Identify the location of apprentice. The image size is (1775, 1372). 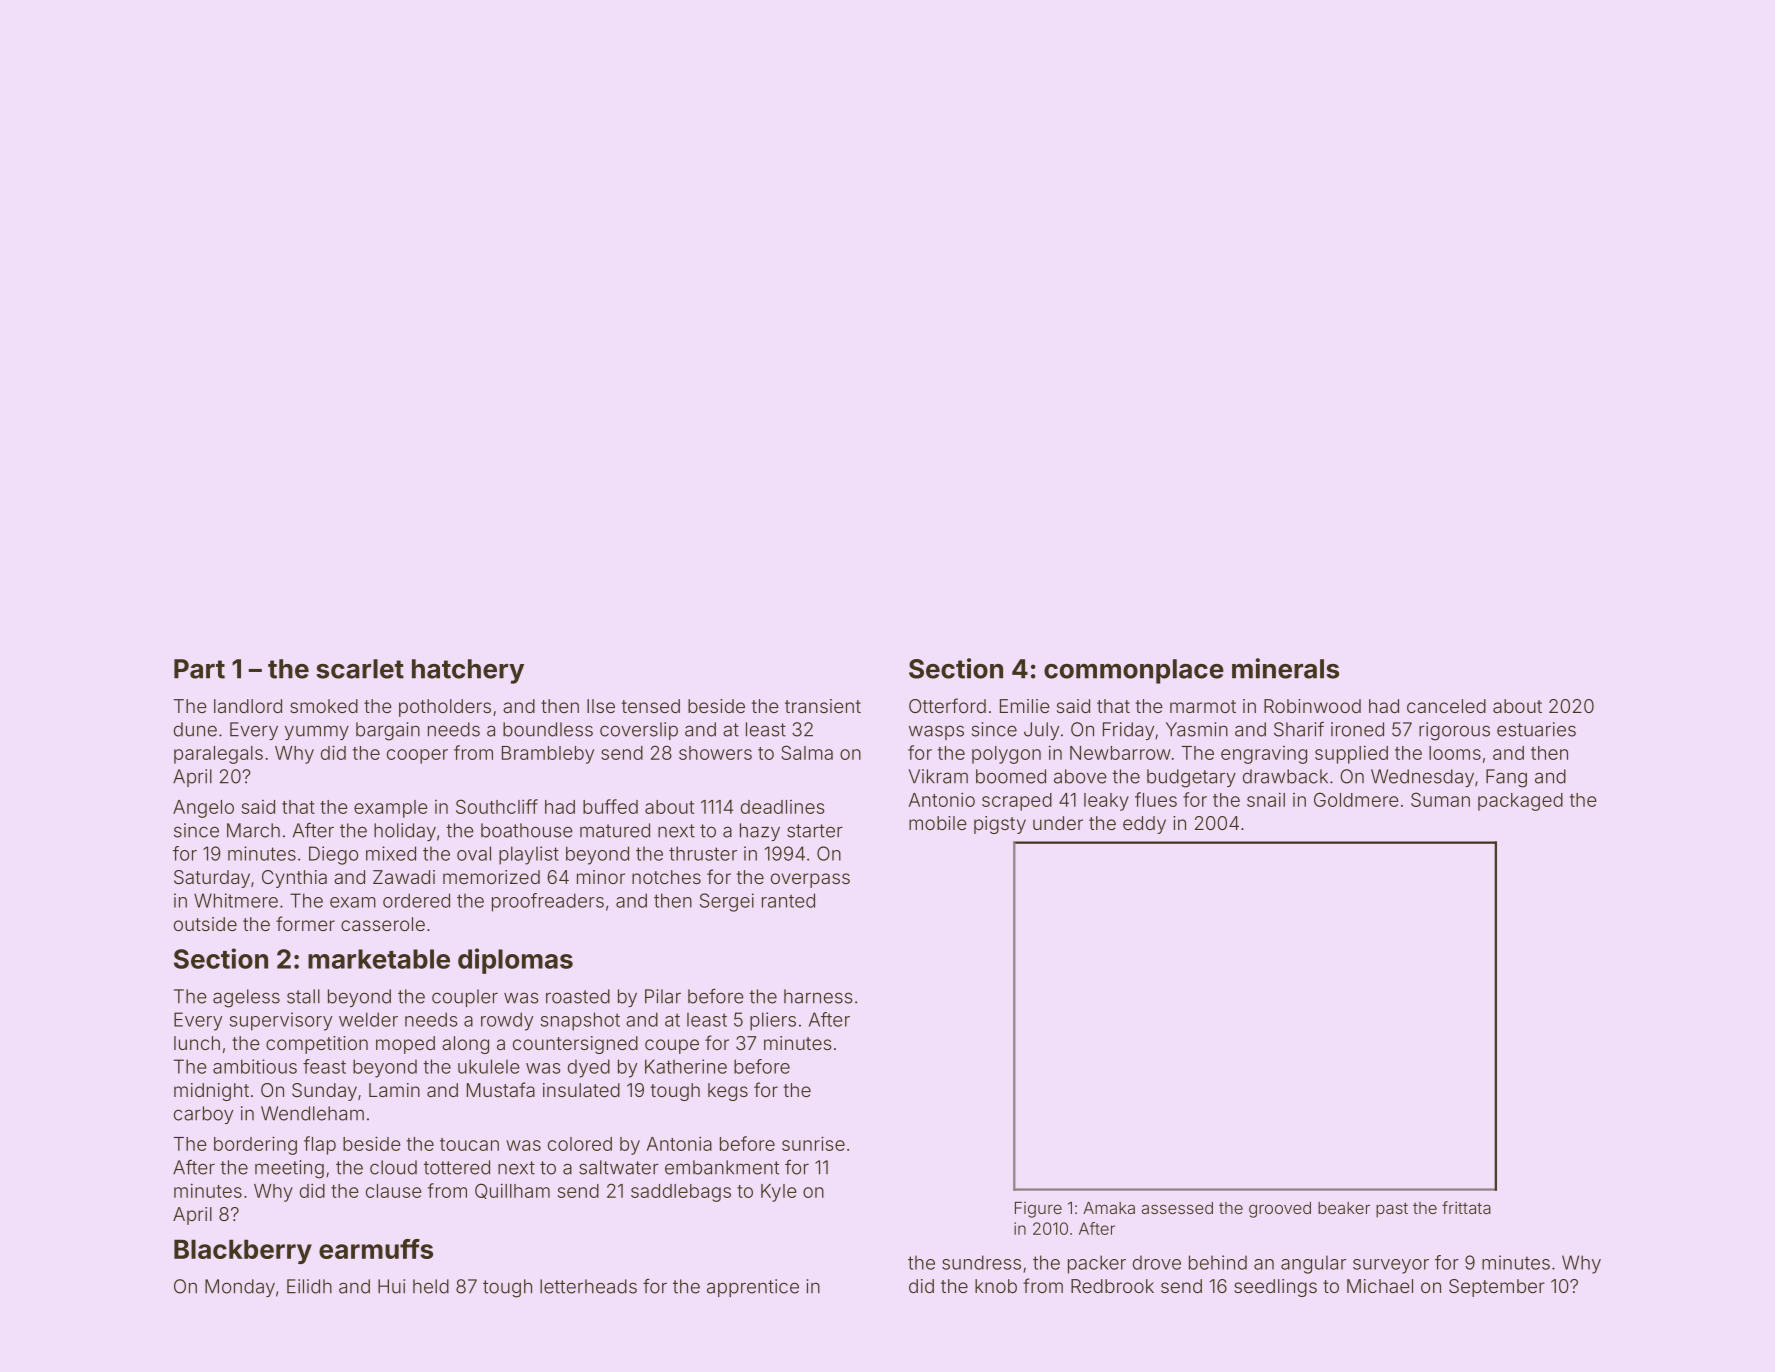
(753, 1288).
